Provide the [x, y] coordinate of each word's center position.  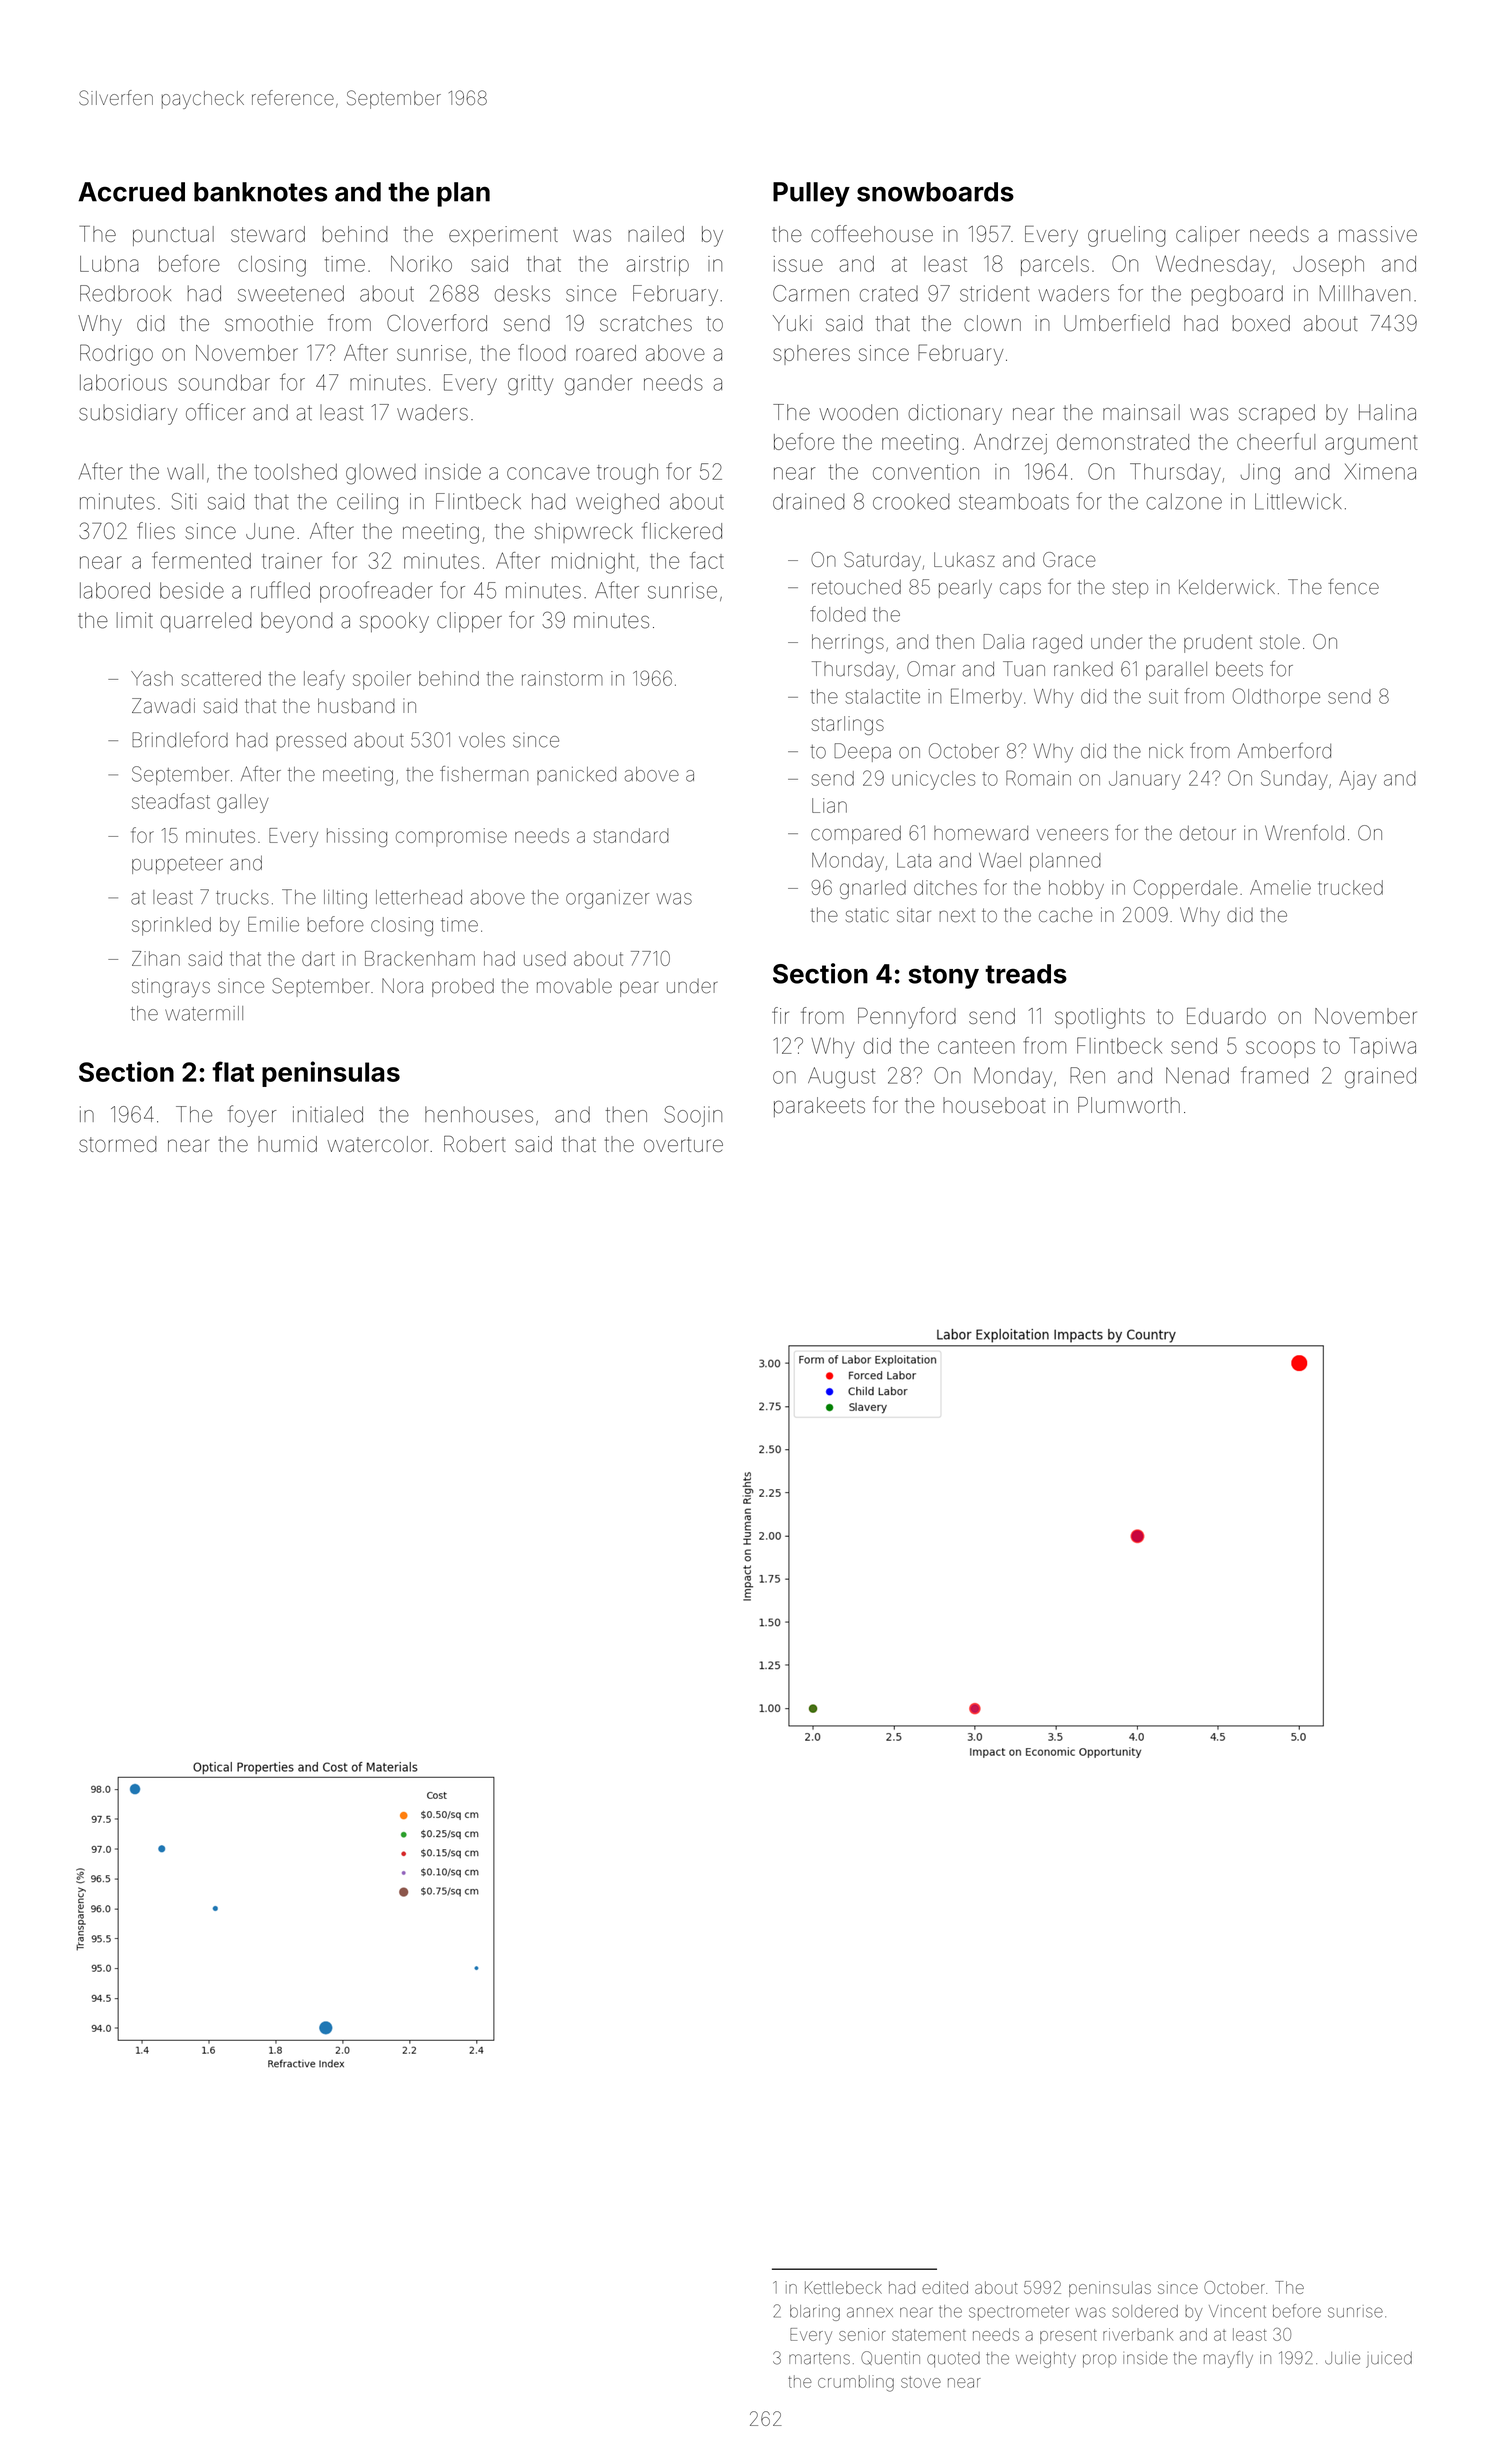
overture [683, 1144]
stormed [118, 1144]
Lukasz [964, 559]
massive [1378, 234]
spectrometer [1019, 2313]
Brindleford [180, 739]
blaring [815, 2313]
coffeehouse [872, 233]
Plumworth [1129, 1105]
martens [819, 2359]
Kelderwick [1227, 587]
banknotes [260, 192]
